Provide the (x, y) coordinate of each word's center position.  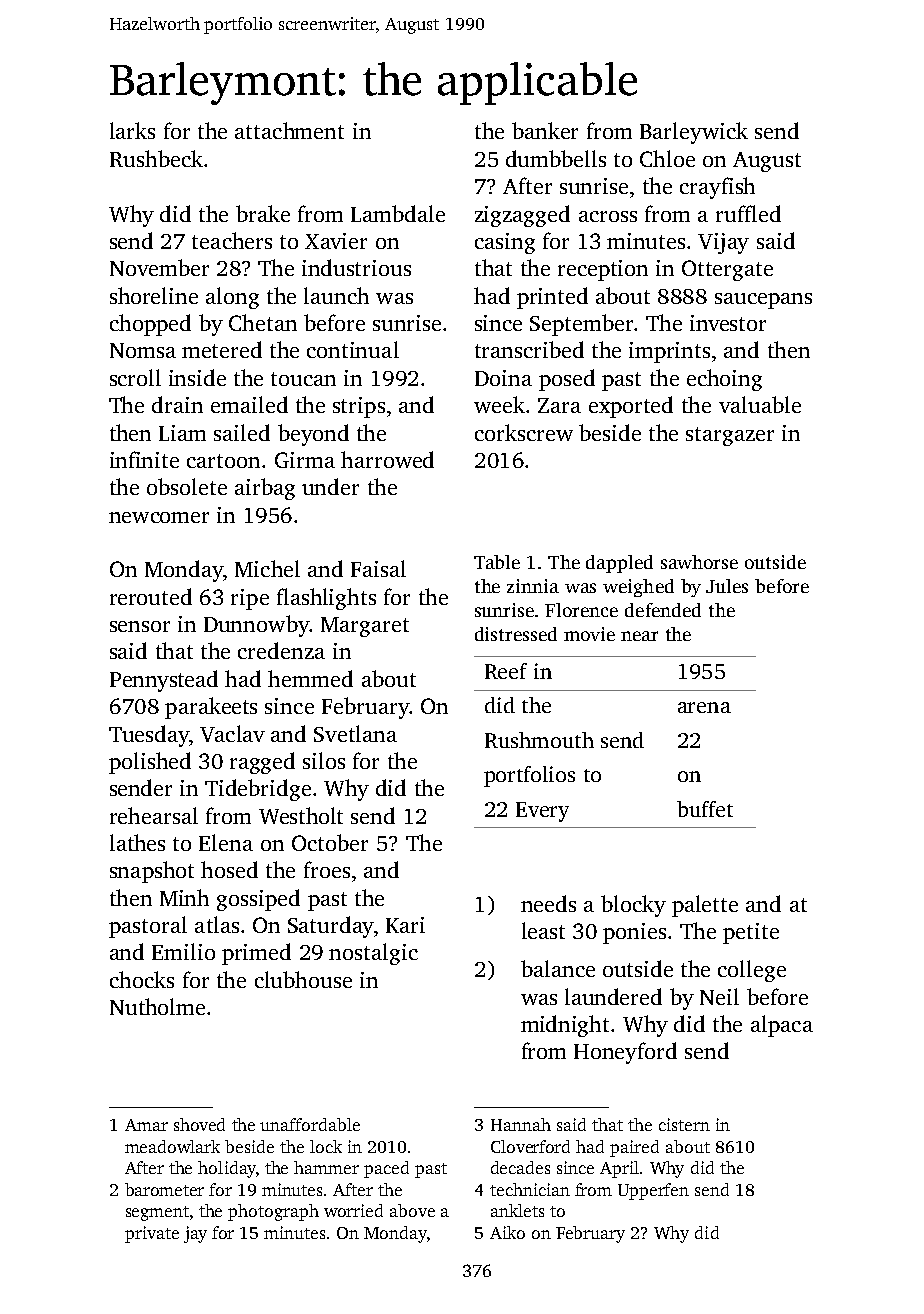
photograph (273, 1212)
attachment (289, 130)
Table (497, 562)
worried (353, 1210)
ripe (250, 599)
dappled (619, 564)
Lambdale (398, 213)
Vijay (723, 243)
